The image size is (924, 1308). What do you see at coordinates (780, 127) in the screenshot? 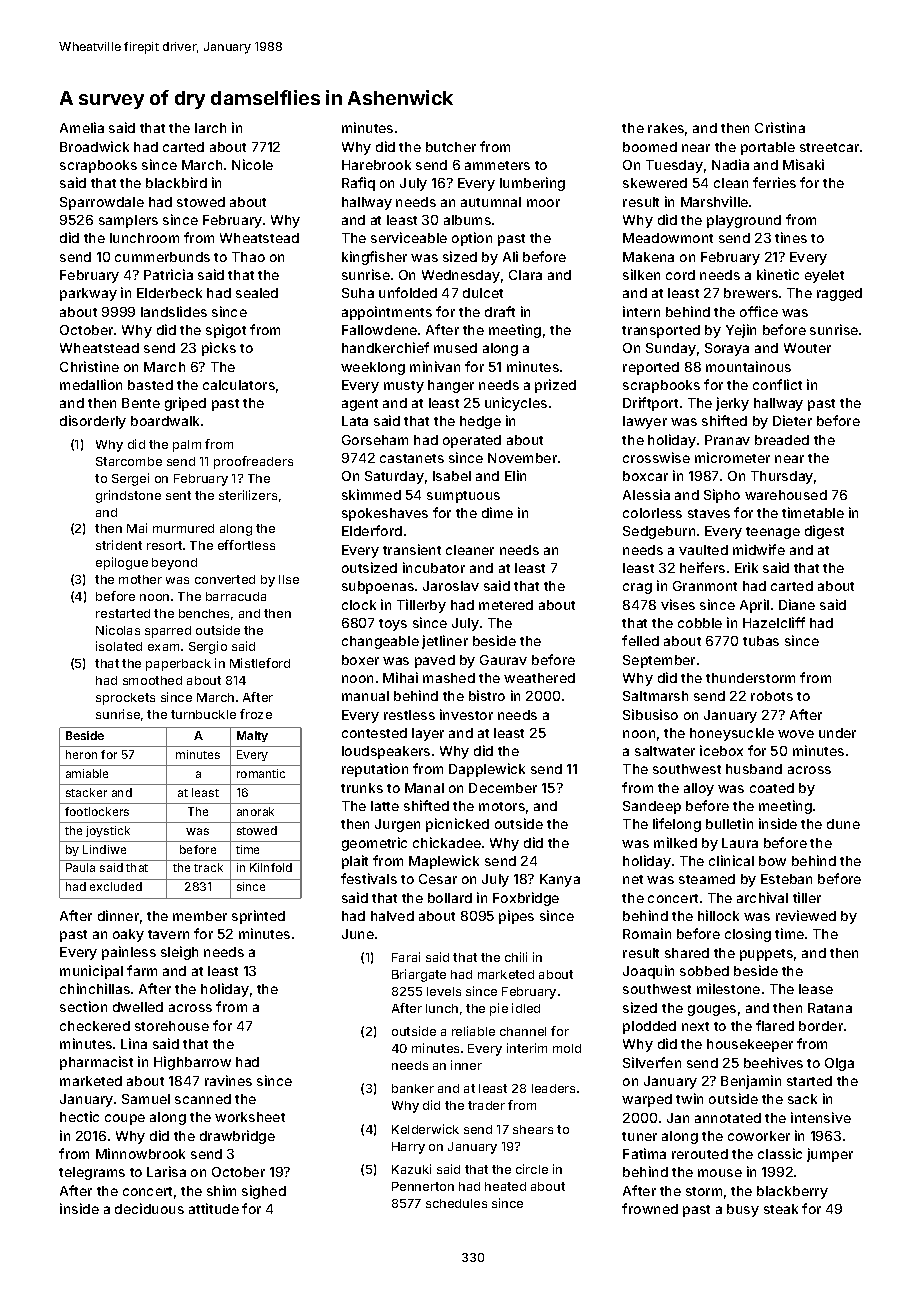
I see `Cristina` at bounding box center [780, 127].
